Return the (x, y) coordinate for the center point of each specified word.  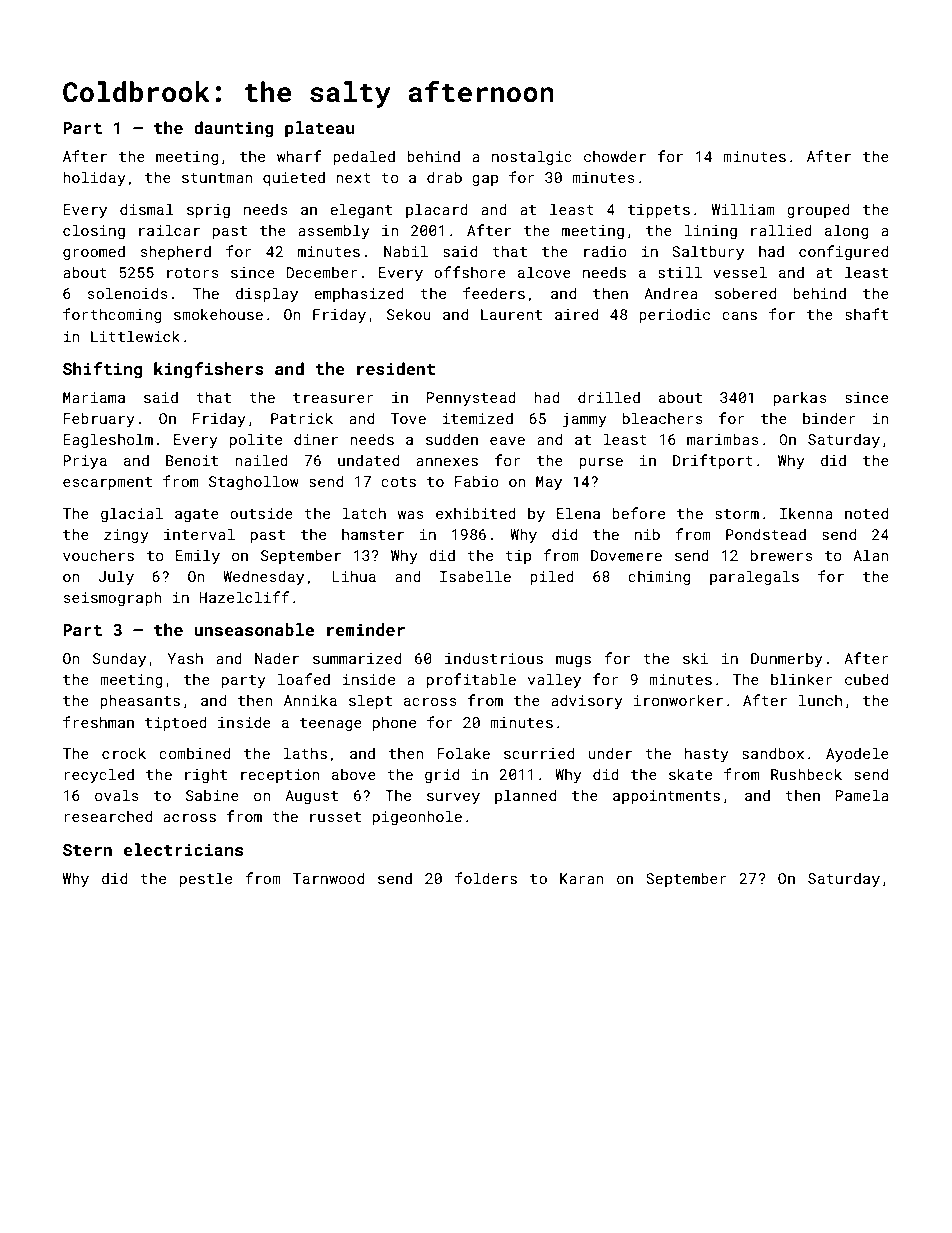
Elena (578, 513)
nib (647, 534)
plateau (319, 129)
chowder (615, 156)
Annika (310, 700)
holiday (94, 178)
